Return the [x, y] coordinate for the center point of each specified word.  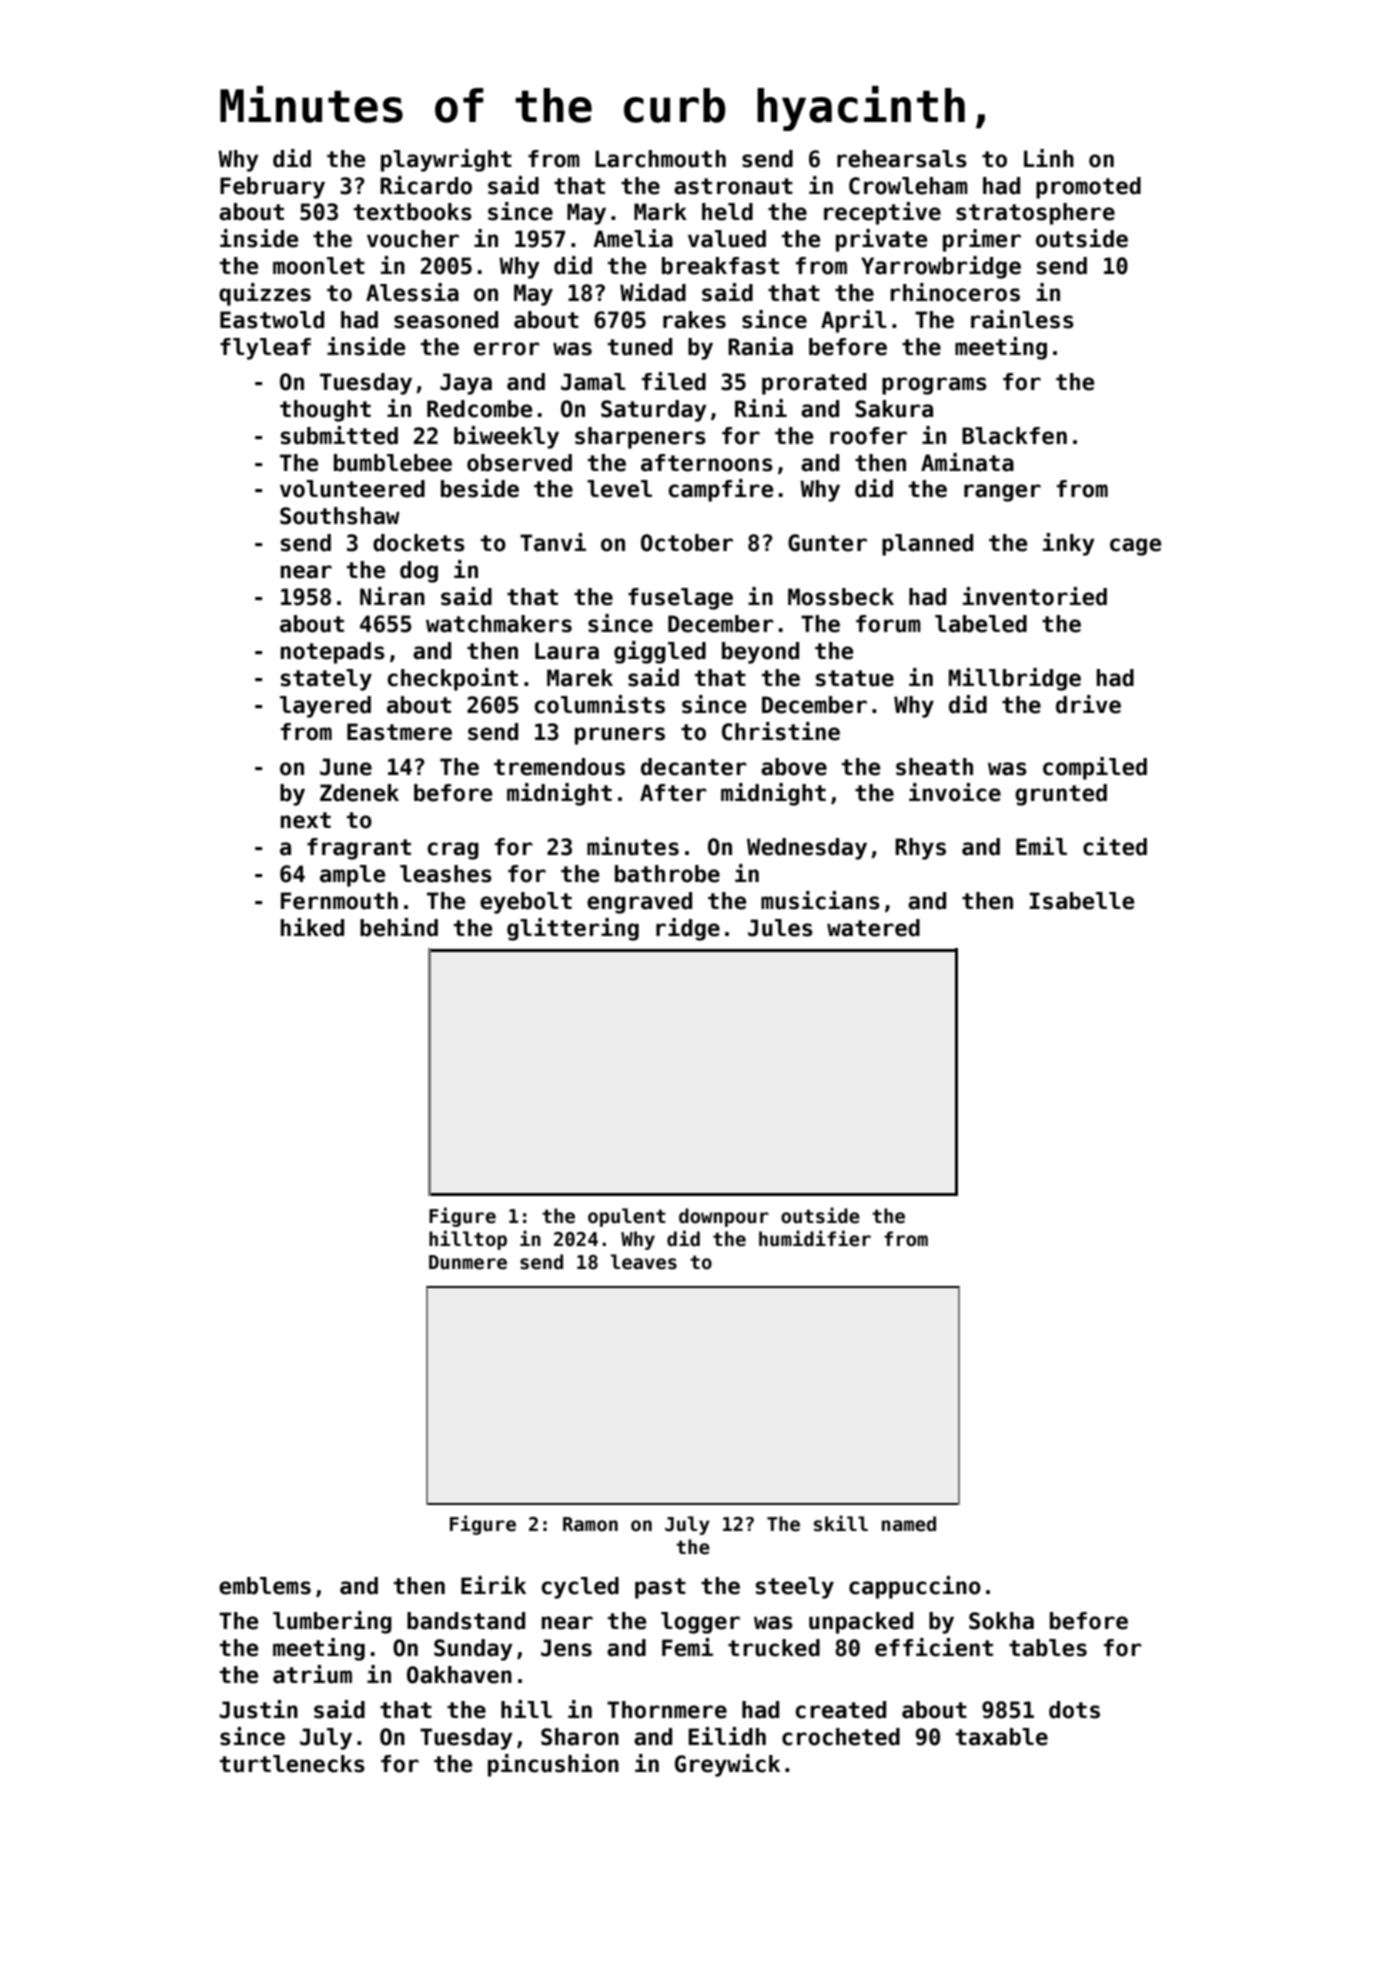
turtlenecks [292, 1764]
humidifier [815, 1238]
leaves [643, 1262]
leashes [446, 874]
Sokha [1001, 1621]
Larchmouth [660, 159]
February [272, 188]
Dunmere [468, 1262]
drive [1088, 704]
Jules [780, 928]
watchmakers [499, 624]
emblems [265, 1586]
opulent [627, 1217]
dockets [419, 543]
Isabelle [1082, 901]
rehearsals [902, 159]
